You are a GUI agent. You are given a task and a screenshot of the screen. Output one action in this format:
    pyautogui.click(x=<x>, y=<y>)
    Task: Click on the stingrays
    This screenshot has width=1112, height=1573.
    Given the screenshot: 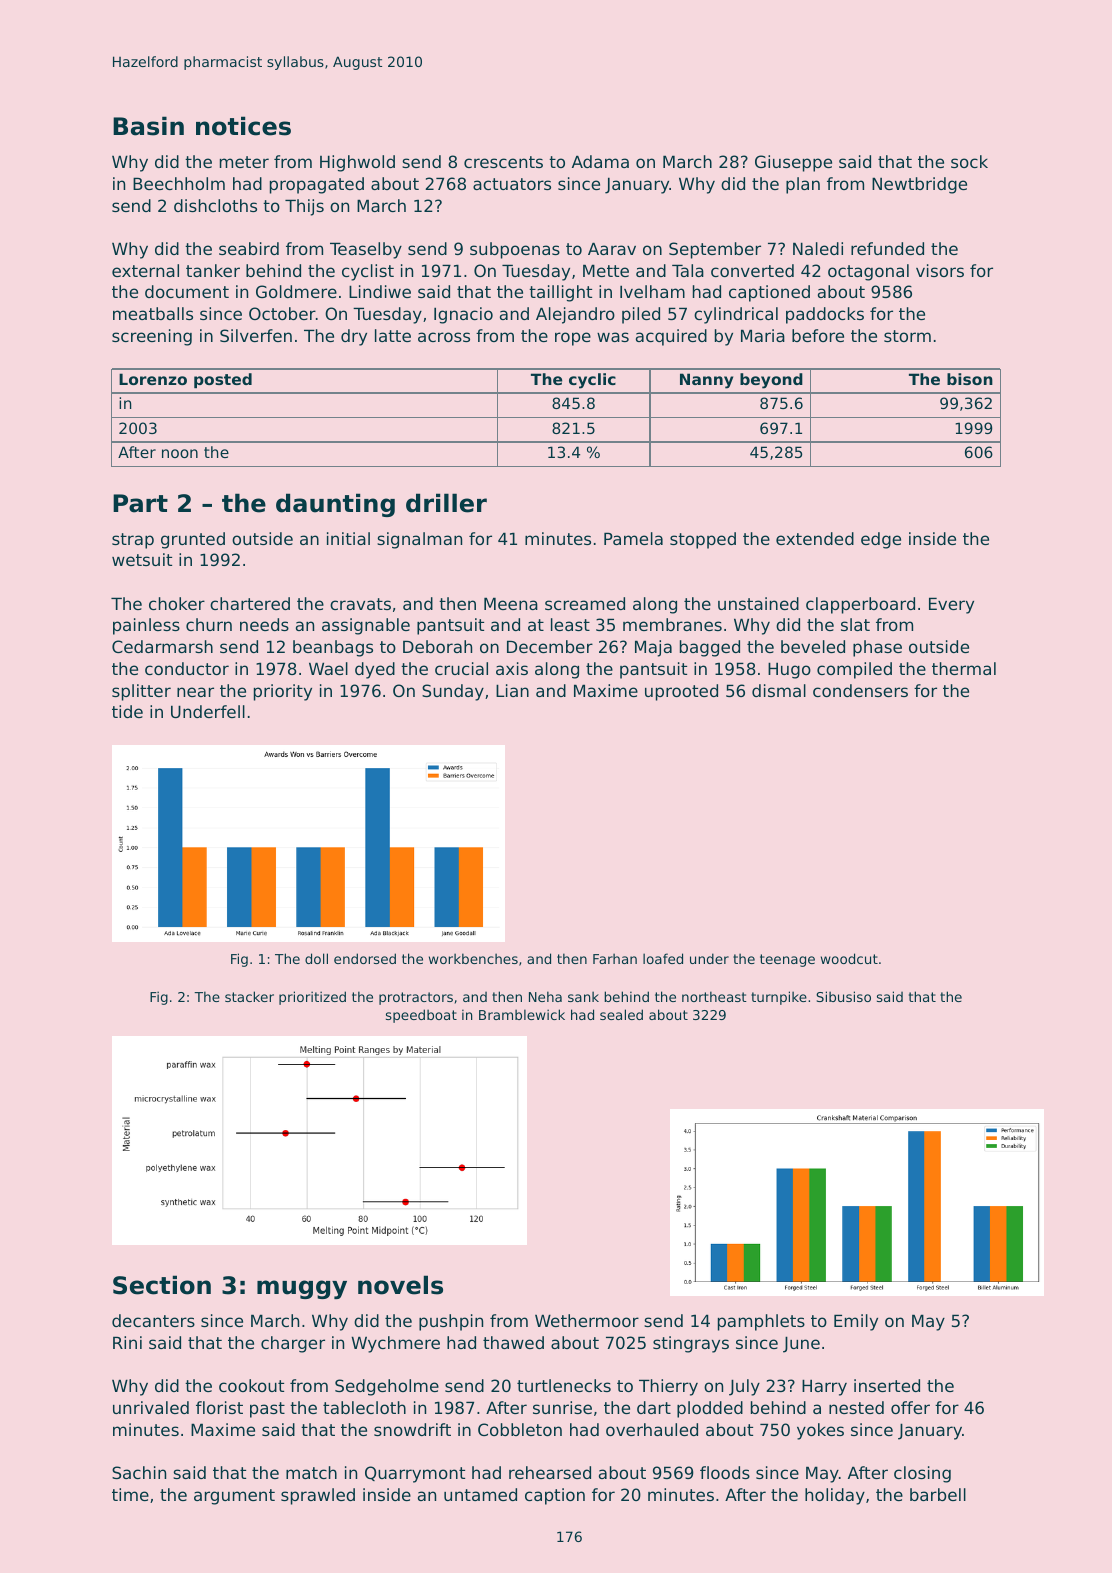 What is the action you would take?
    pyautogui.click(x=691, y=1344)
